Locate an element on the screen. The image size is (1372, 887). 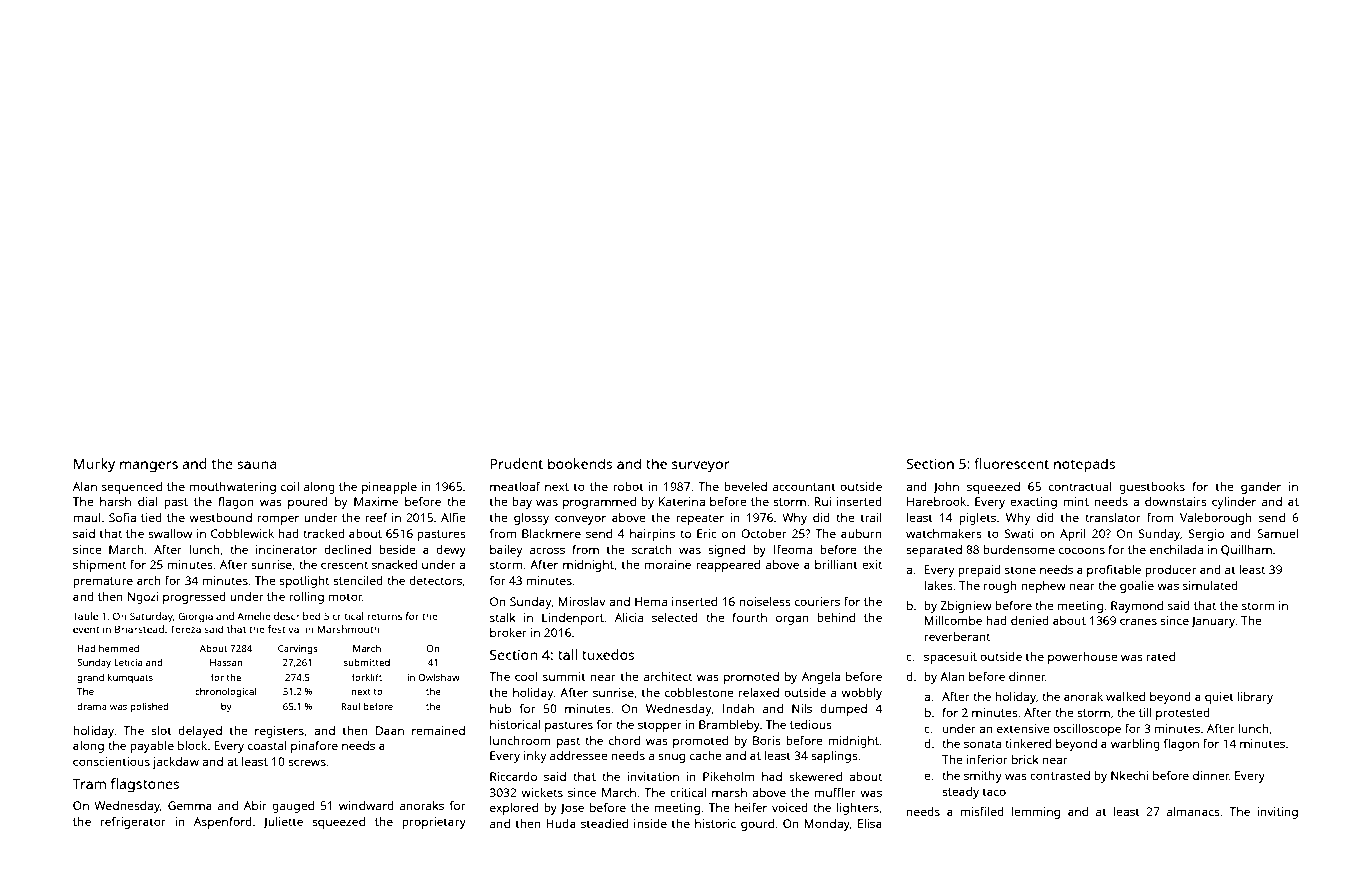
refrigerator is located at coordinates (133, 823).
